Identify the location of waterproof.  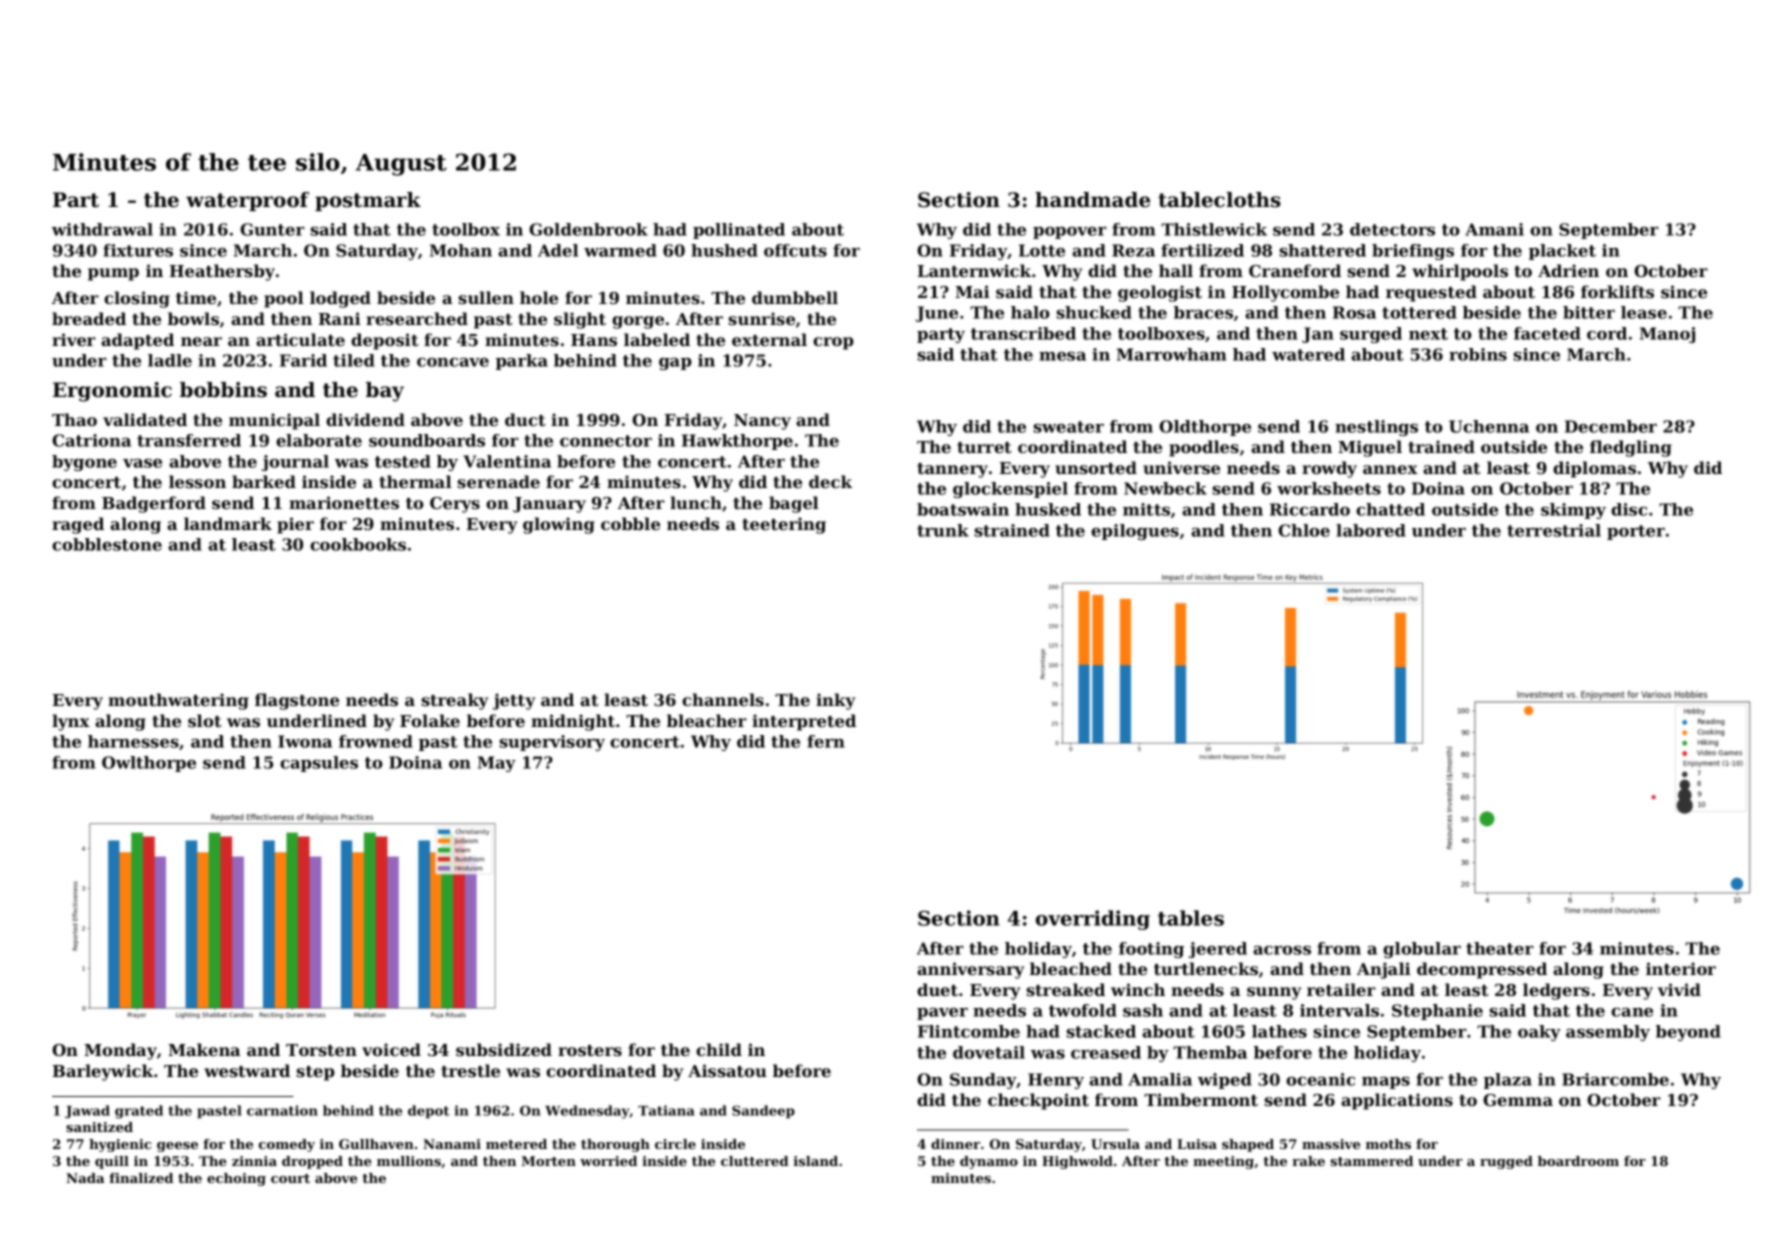
(247, 201).
